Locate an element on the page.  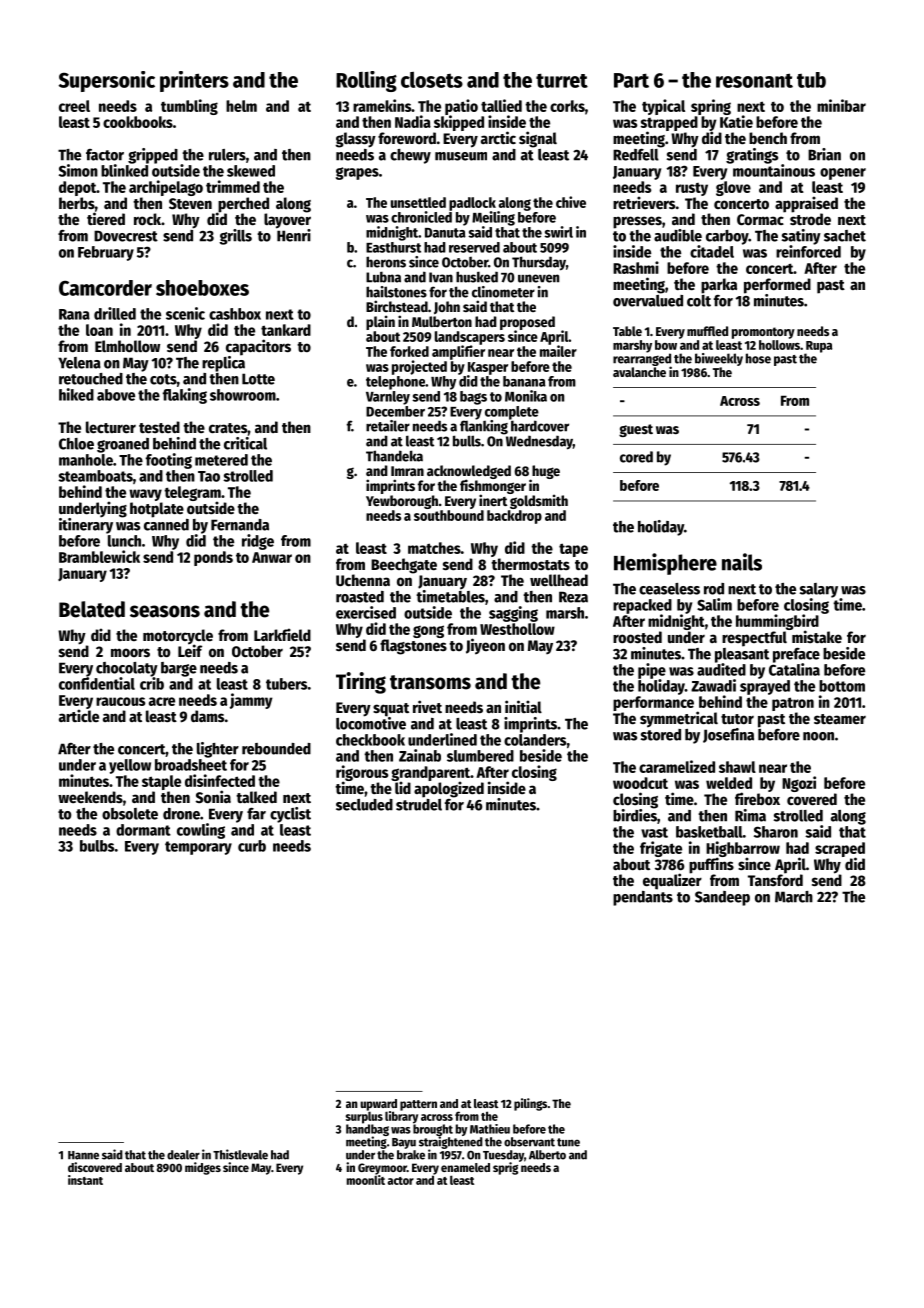
salary is located at coordinates (819, 590).
